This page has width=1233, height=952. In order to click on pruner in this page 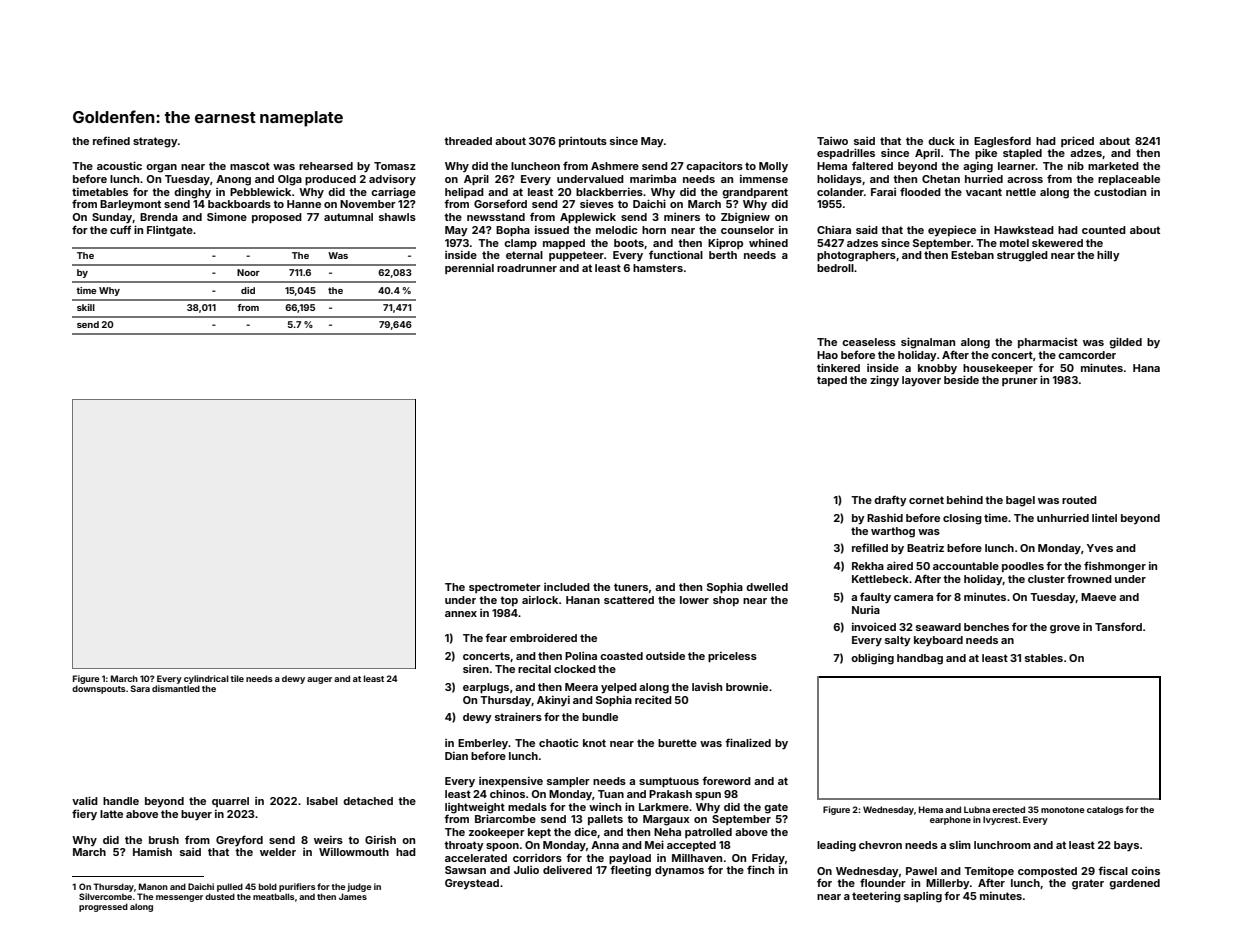, I will do `click(1020, 382)`.
